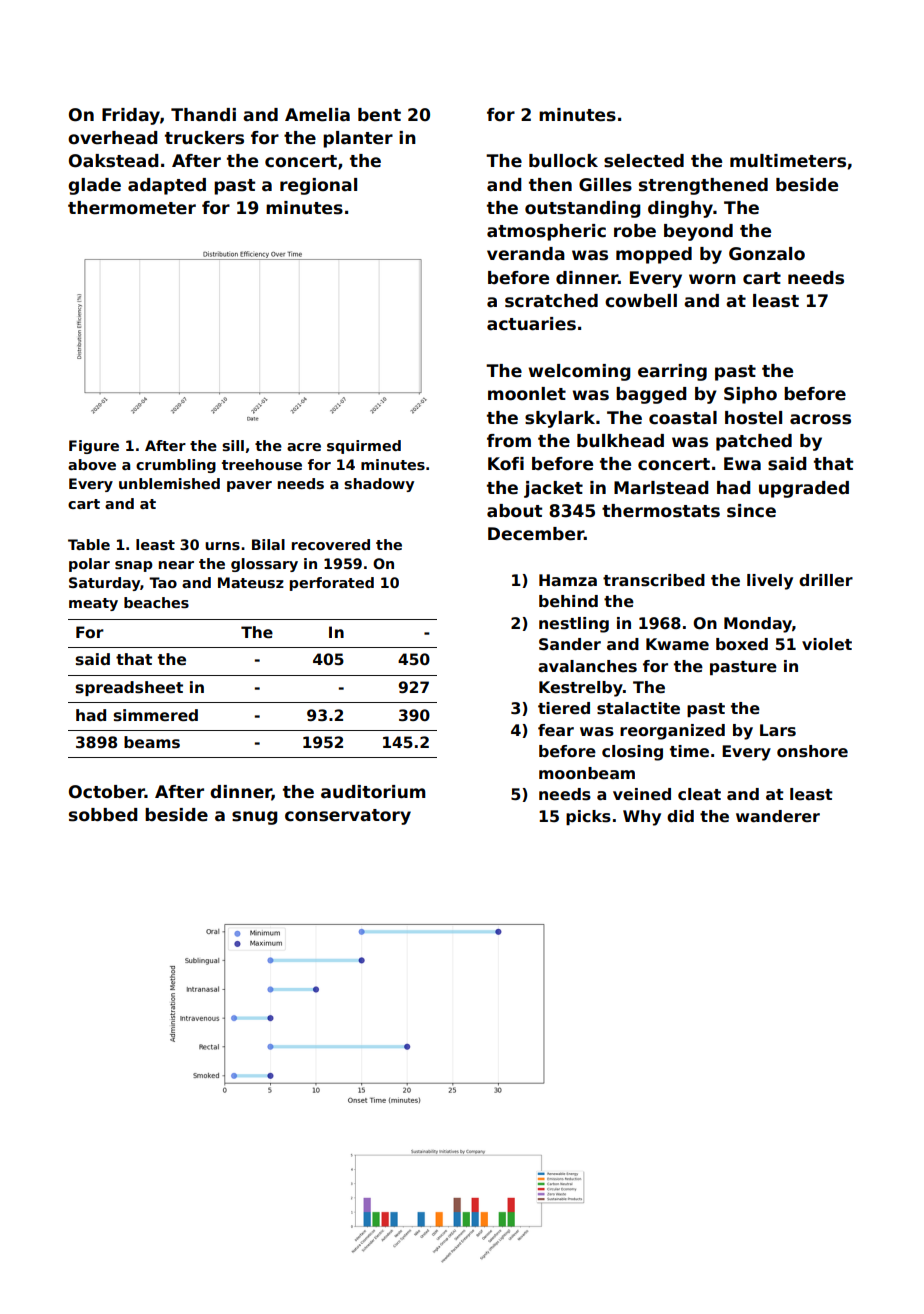  Describe the element at coordinates (620, 441) in the screenshot. I see `bulkhead` at that location.
